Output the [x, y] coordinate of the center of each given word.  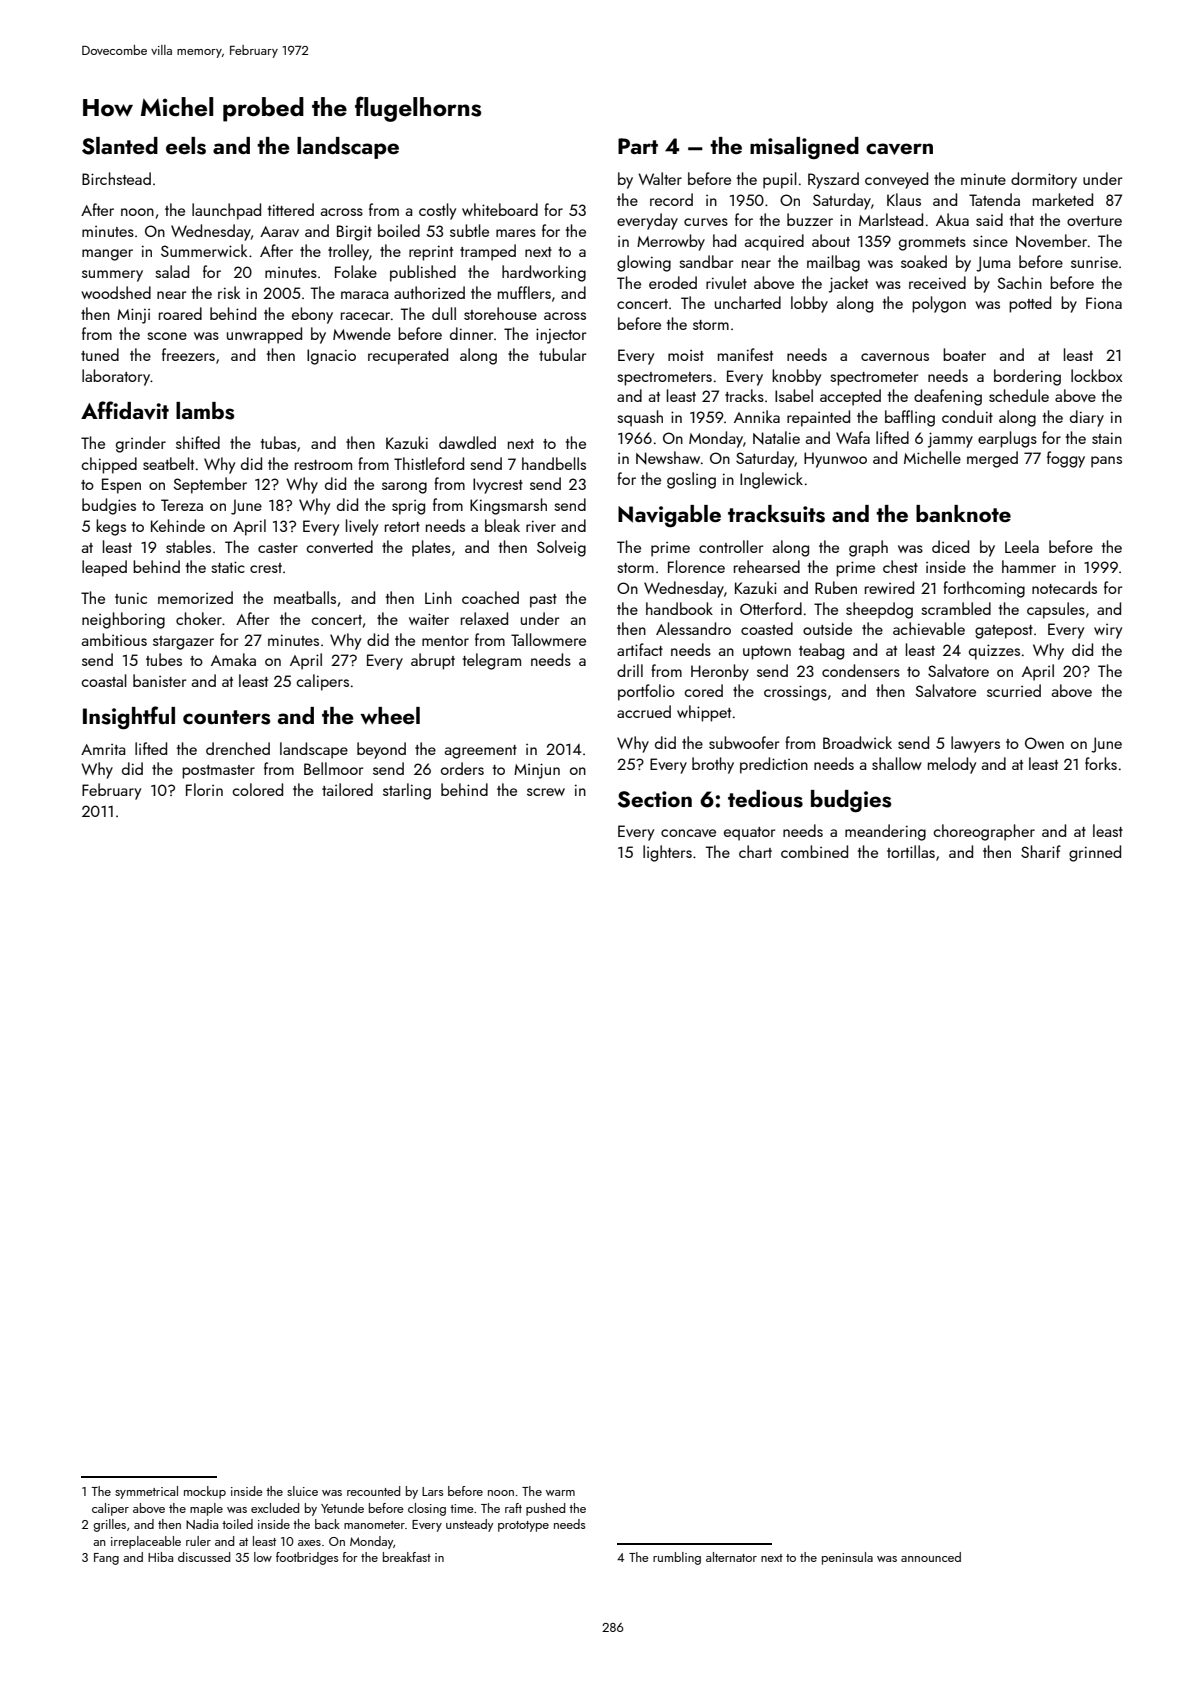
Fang [106, 1559]
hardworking [544, 273]
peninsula [847, 1558]
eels [186, 146]
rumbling [677, 1558]
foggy [1066, 459]
